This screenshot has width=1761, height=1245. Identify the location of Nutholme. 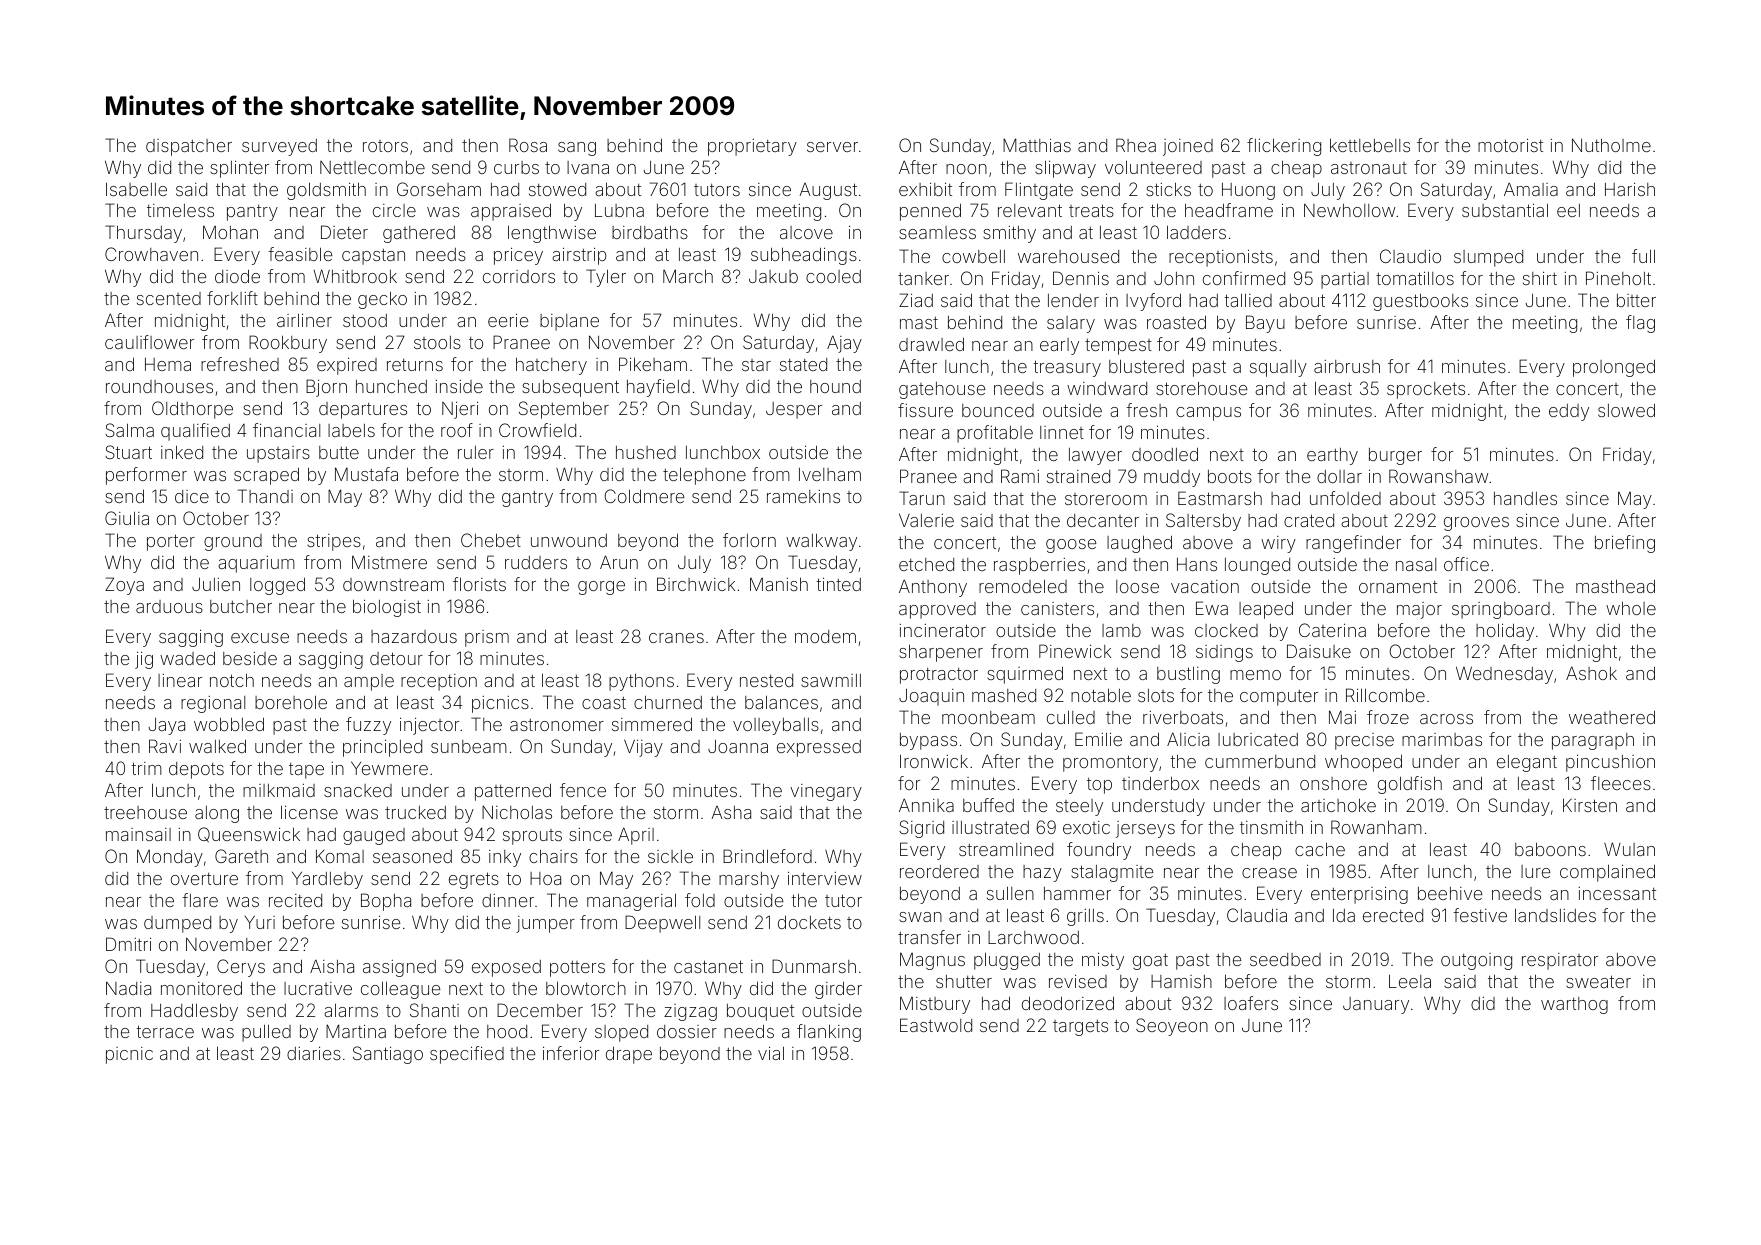
(1611, 145).
